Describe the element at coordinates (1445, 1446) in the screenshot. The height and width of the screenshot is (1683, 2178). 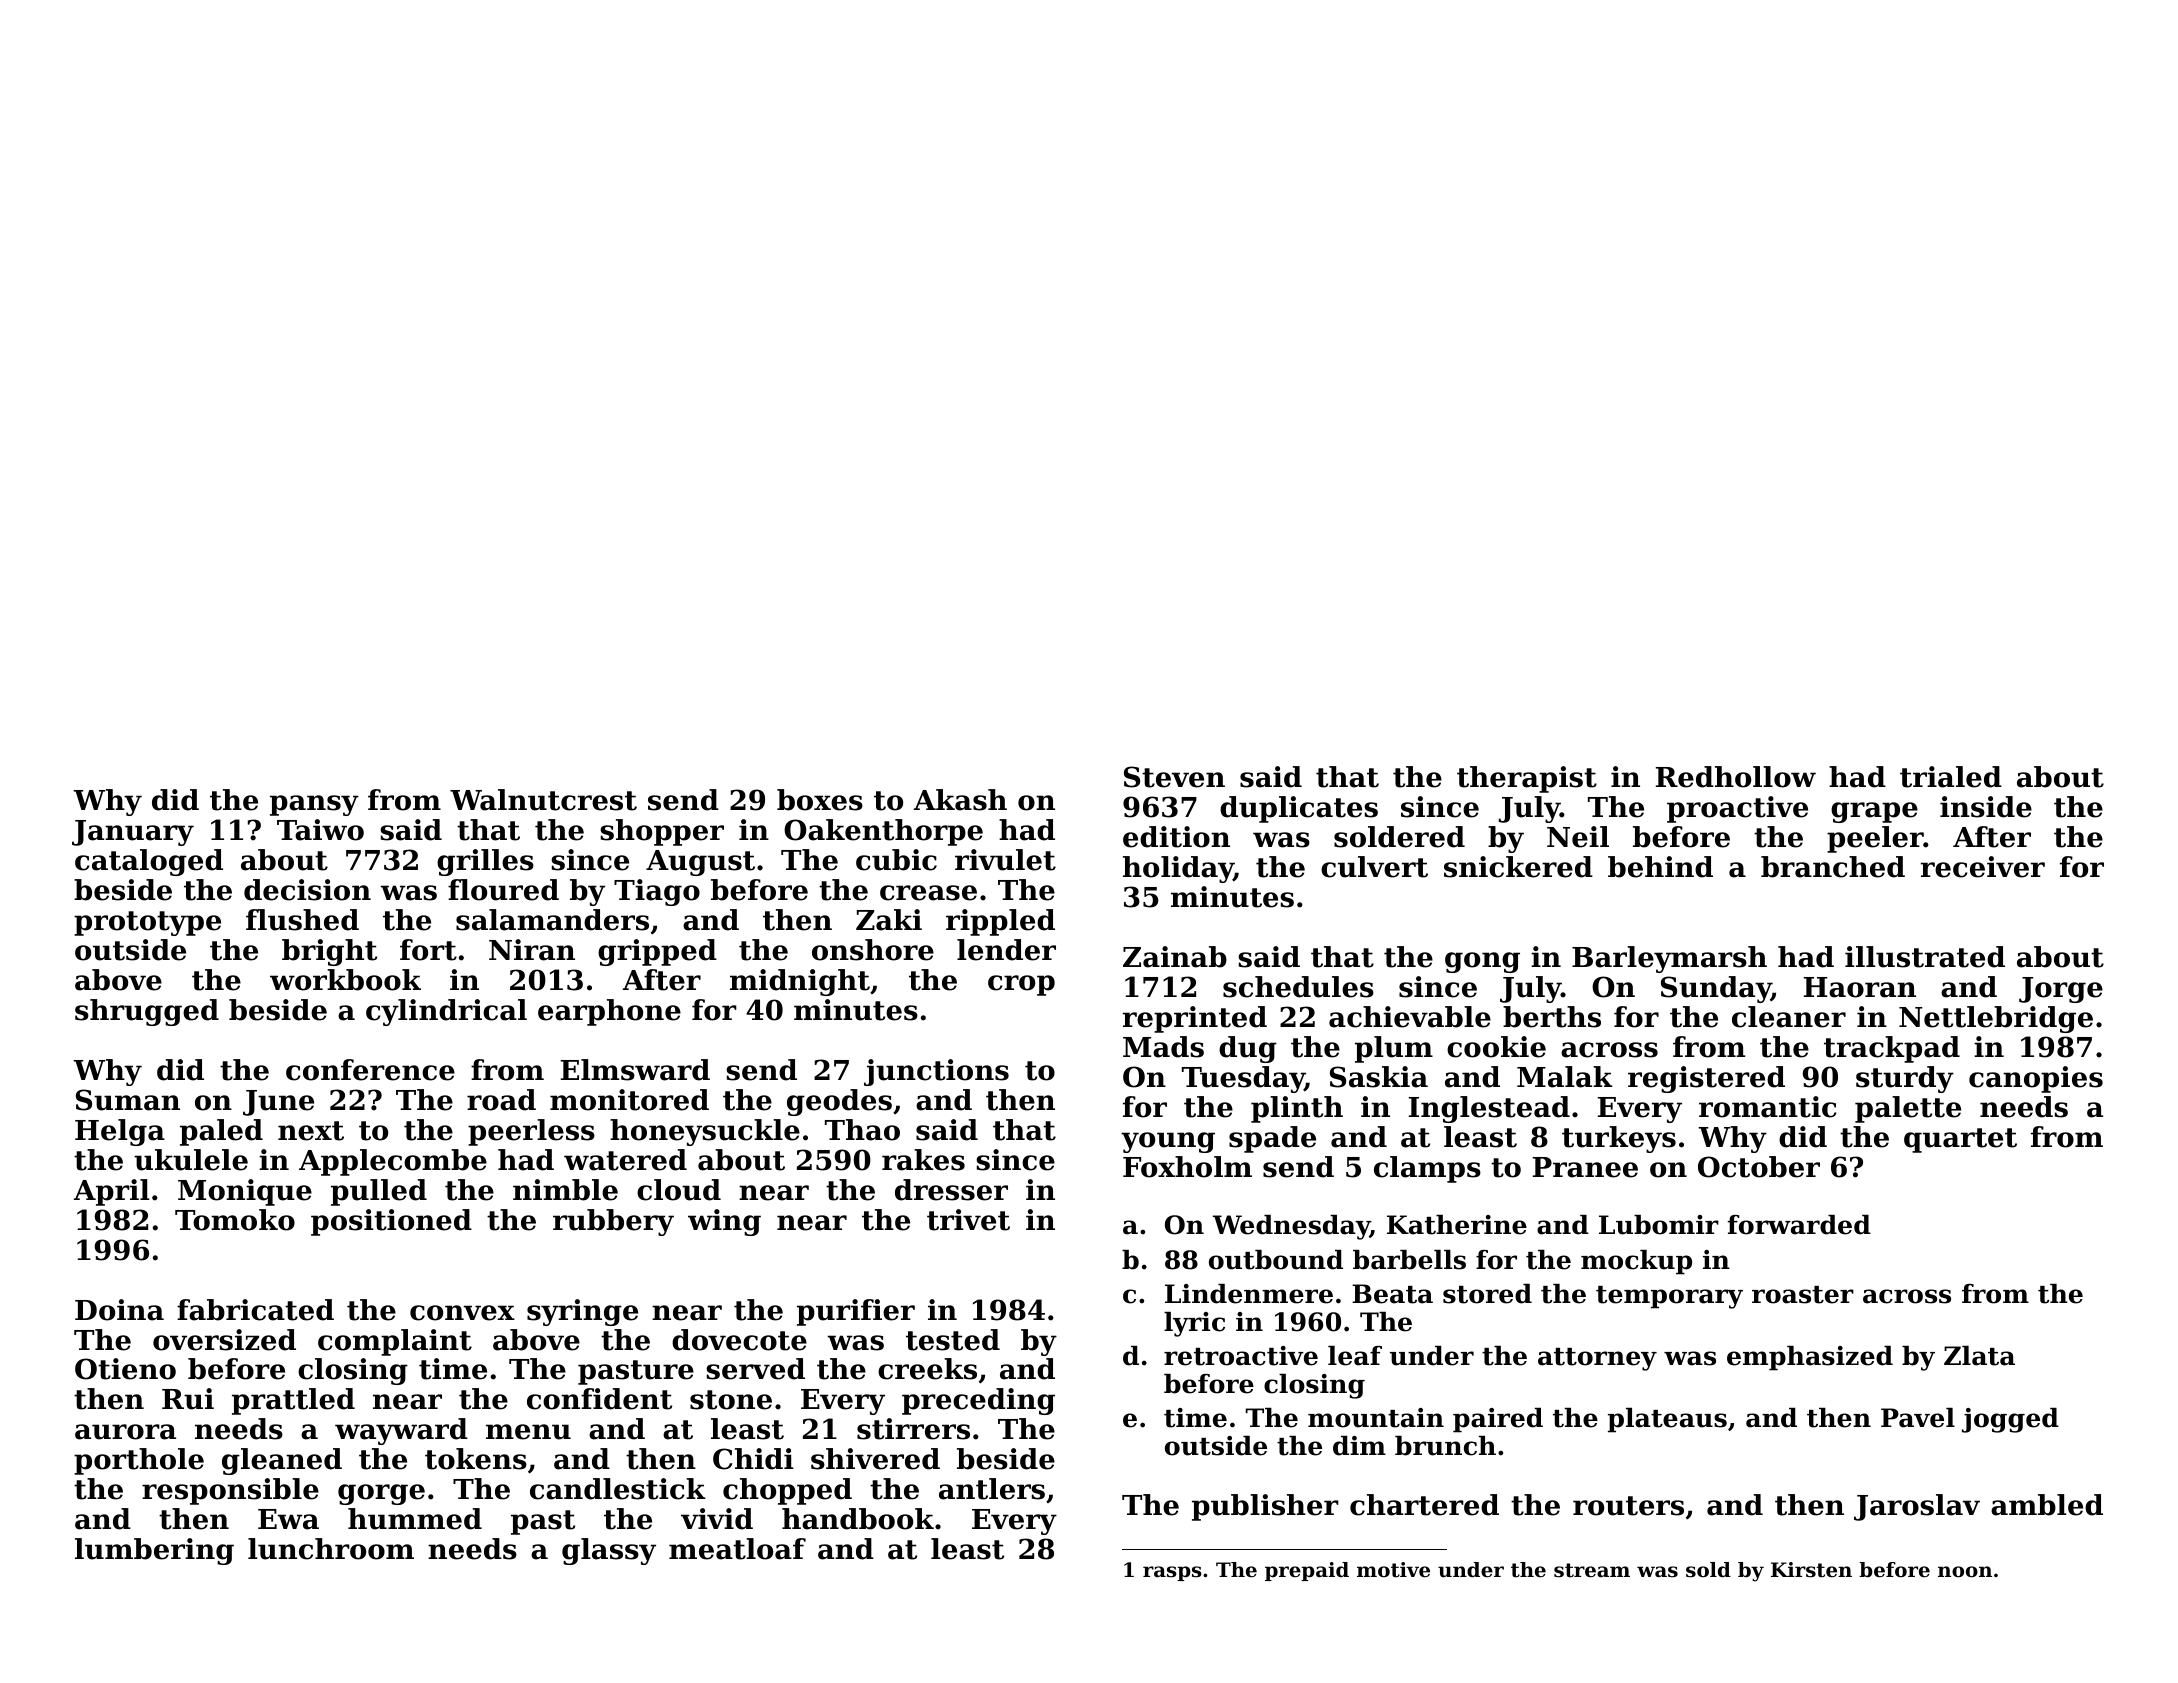
I see `brunch` at that location.
